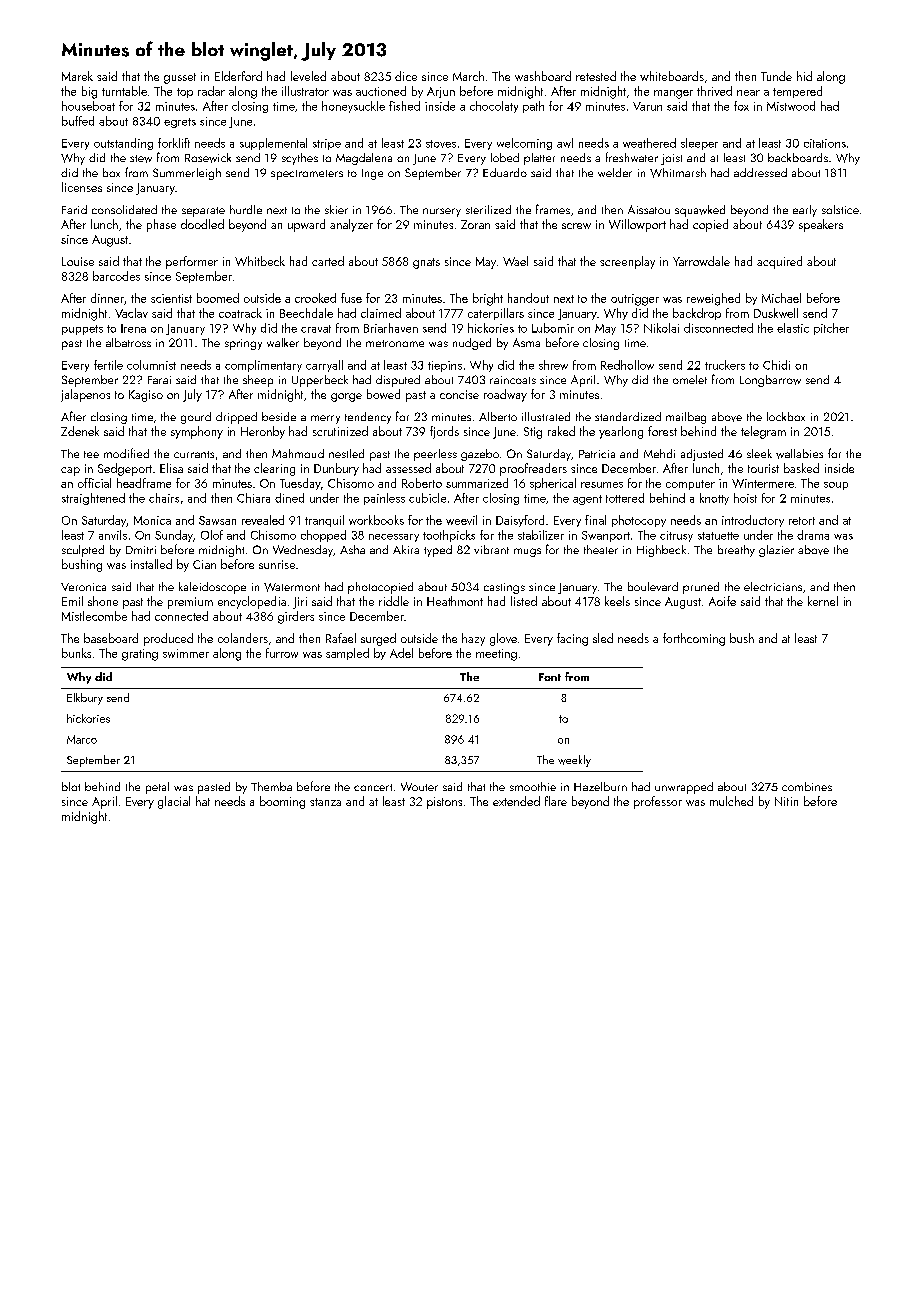  I want to click on Nitin, so click(786, 801).
